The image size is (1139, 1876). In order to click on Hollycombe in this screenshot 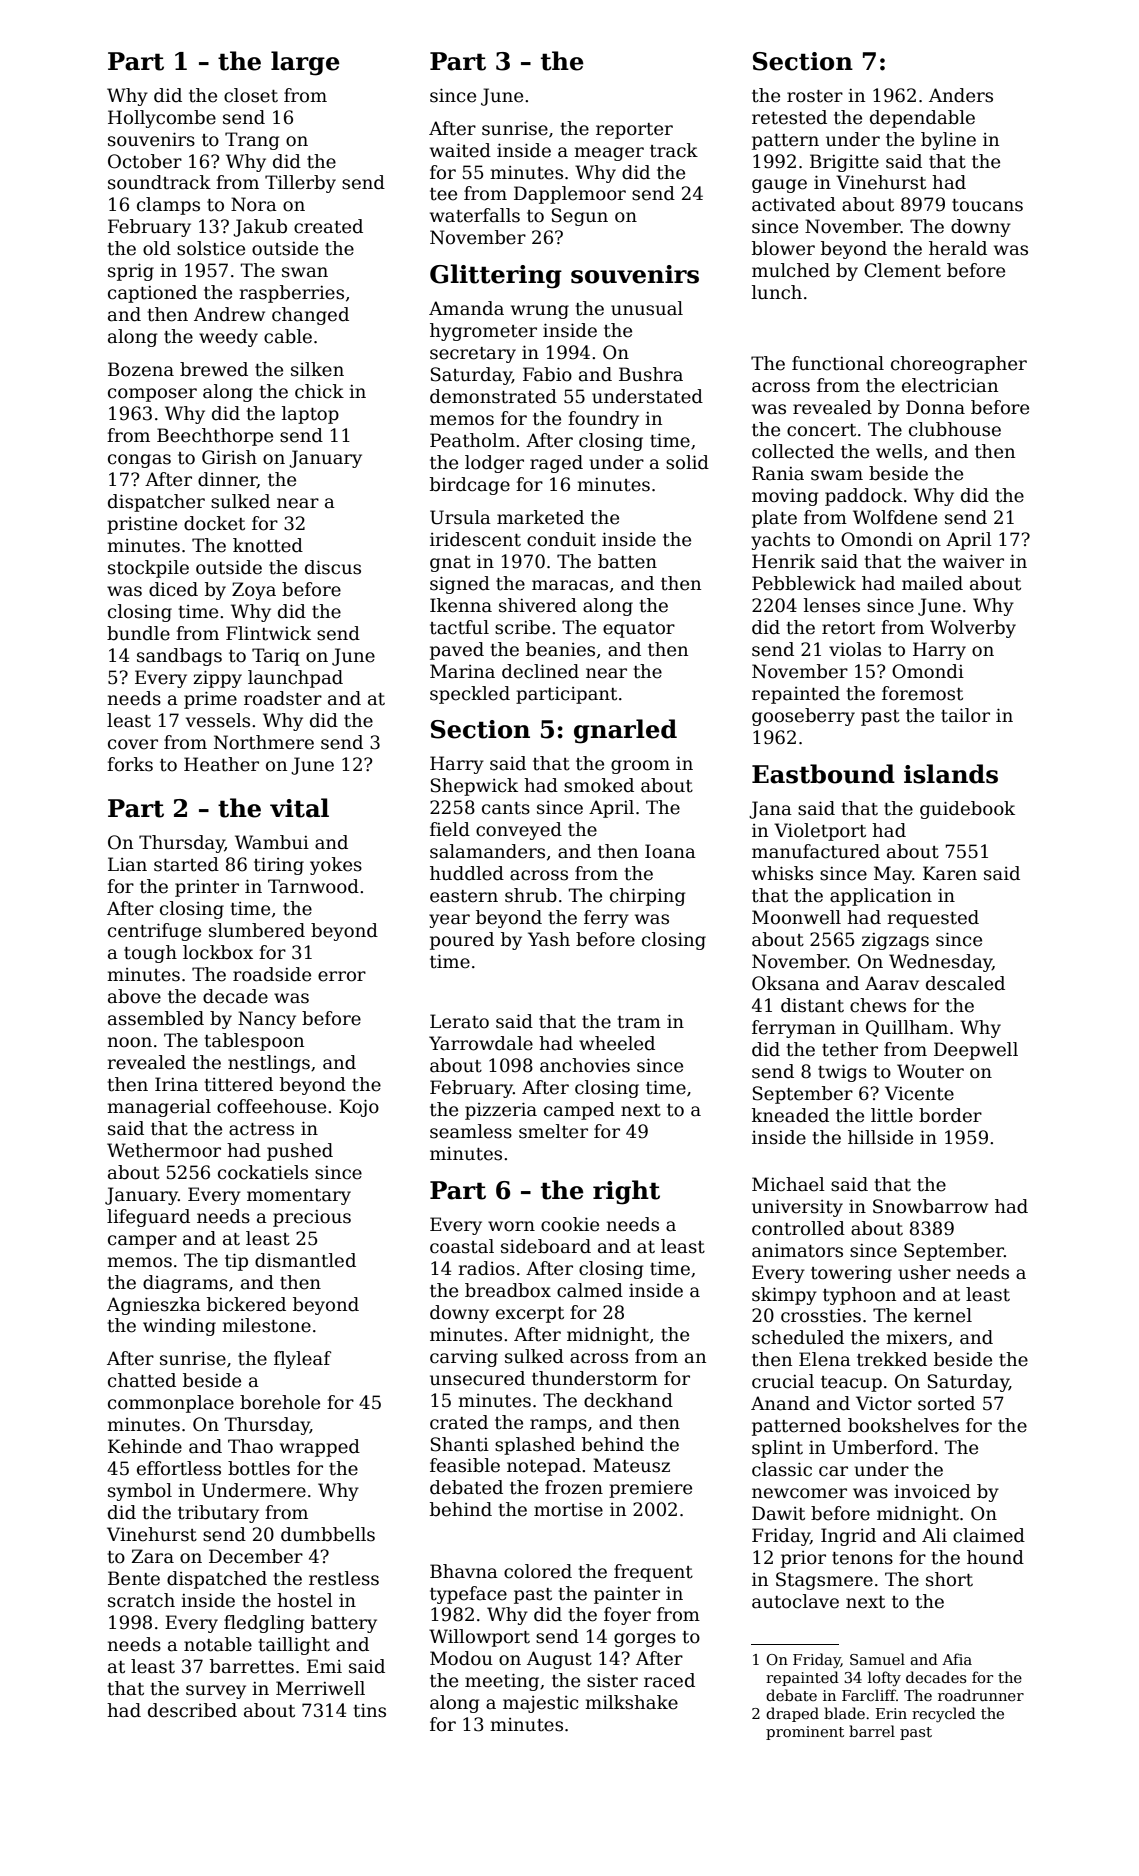, I will do `click(162, 119)`.
